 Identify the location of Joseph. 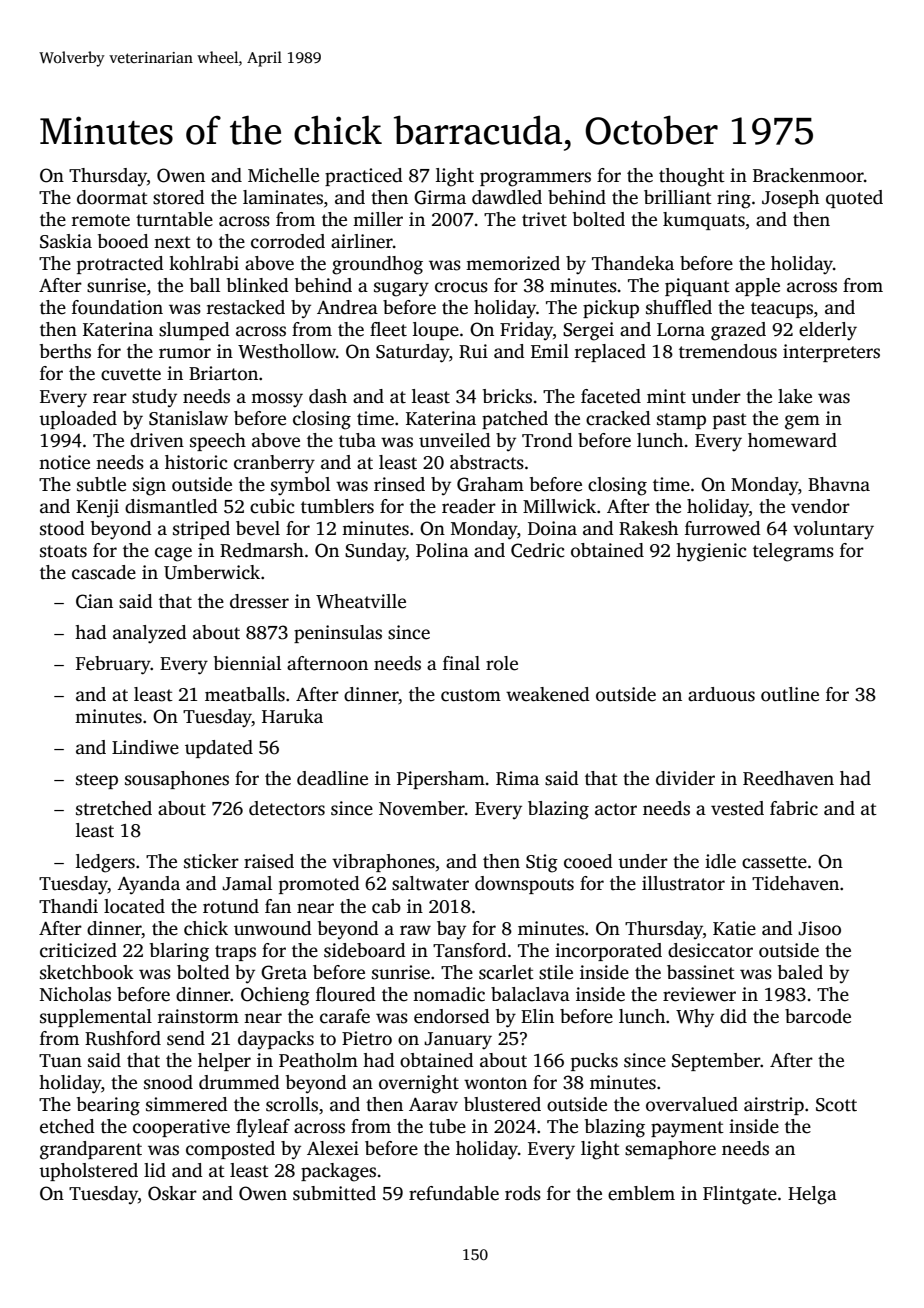
(790, 199).
